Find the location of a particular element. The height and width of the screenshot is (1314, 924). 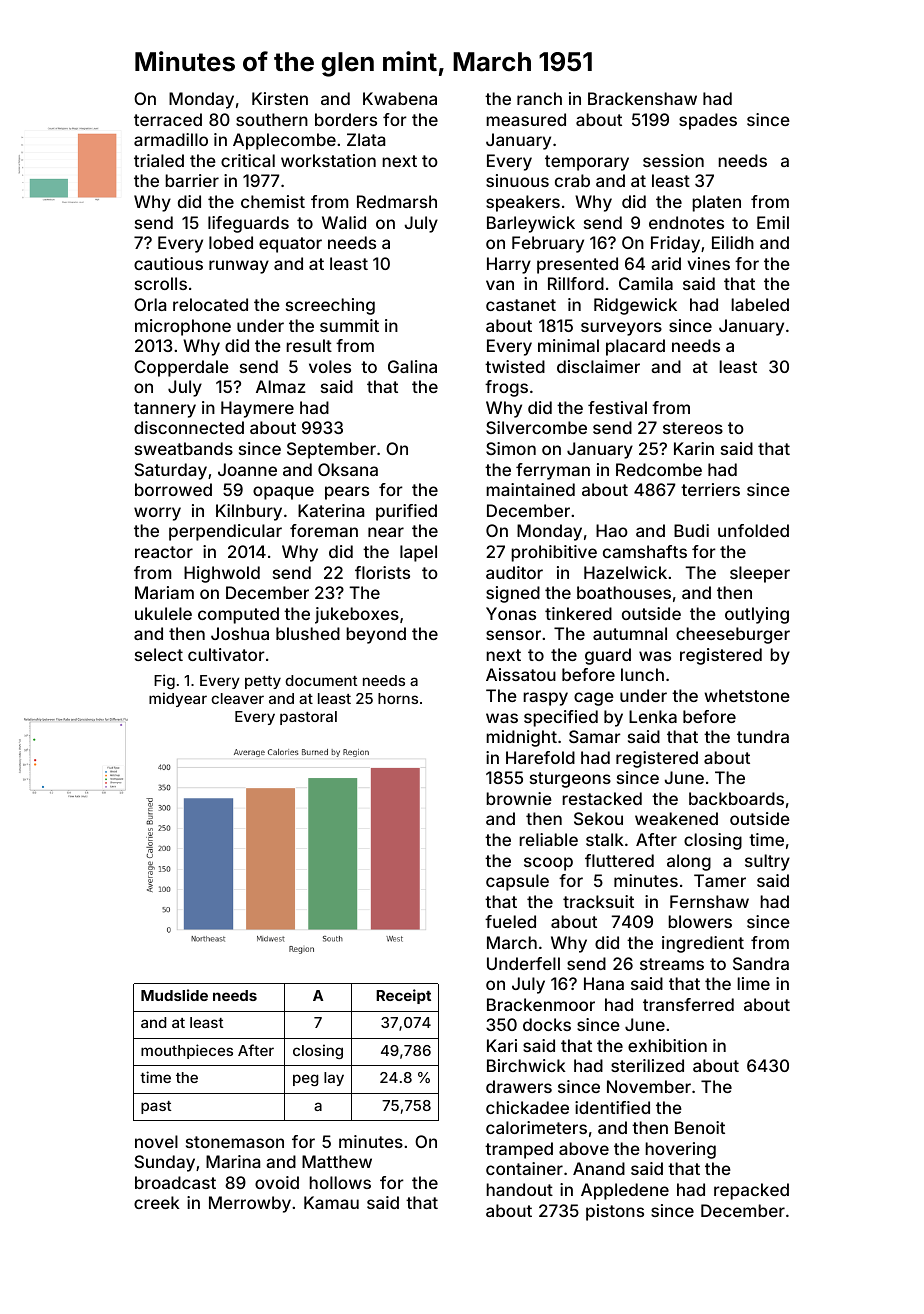

exhibition is located at coordinates (667, 1045).
